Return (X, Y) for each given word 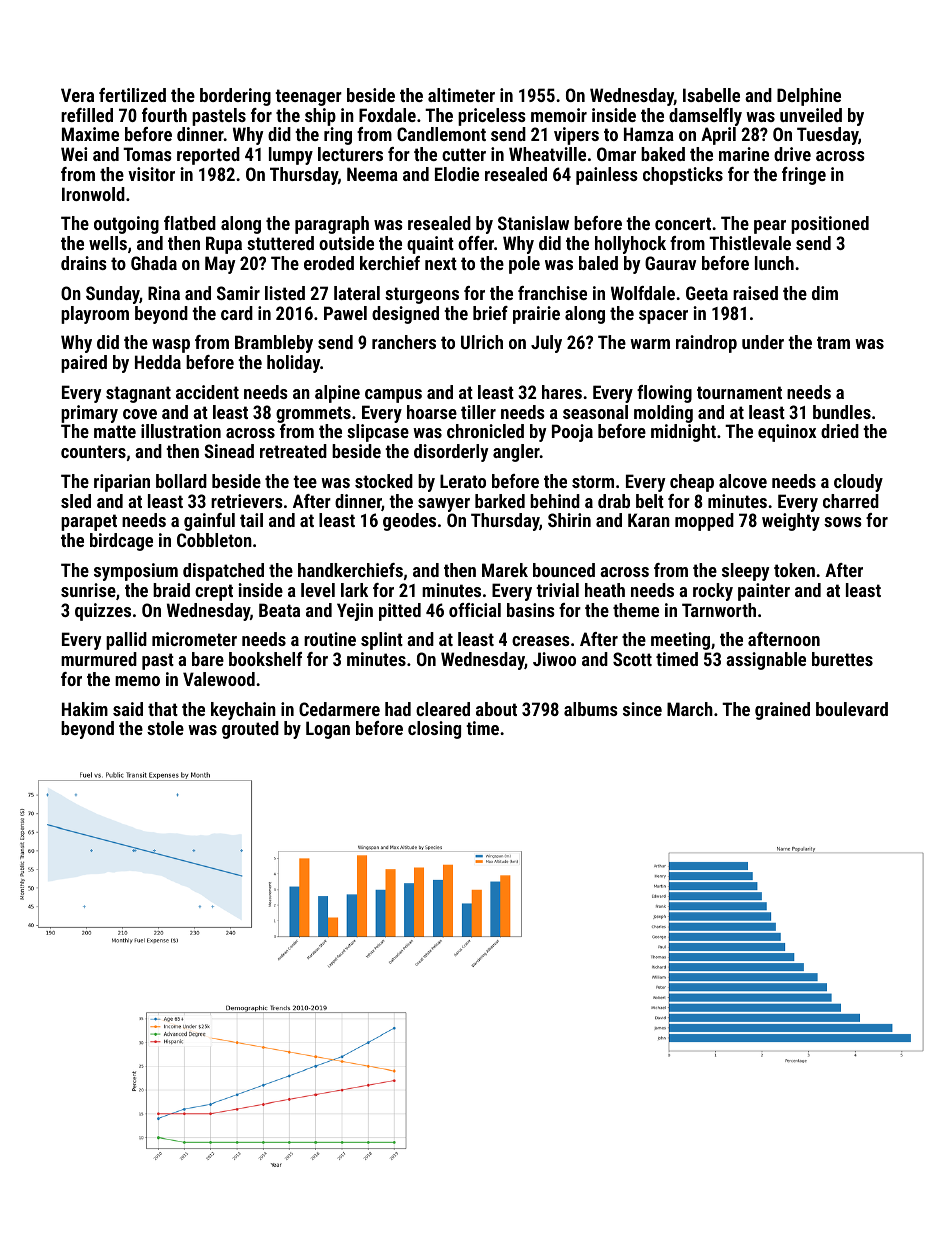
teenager (308, 97)
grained (782, 711)
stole (165, 728)
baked (663, 154)
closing (434, 730)
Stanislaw (533, 223)
